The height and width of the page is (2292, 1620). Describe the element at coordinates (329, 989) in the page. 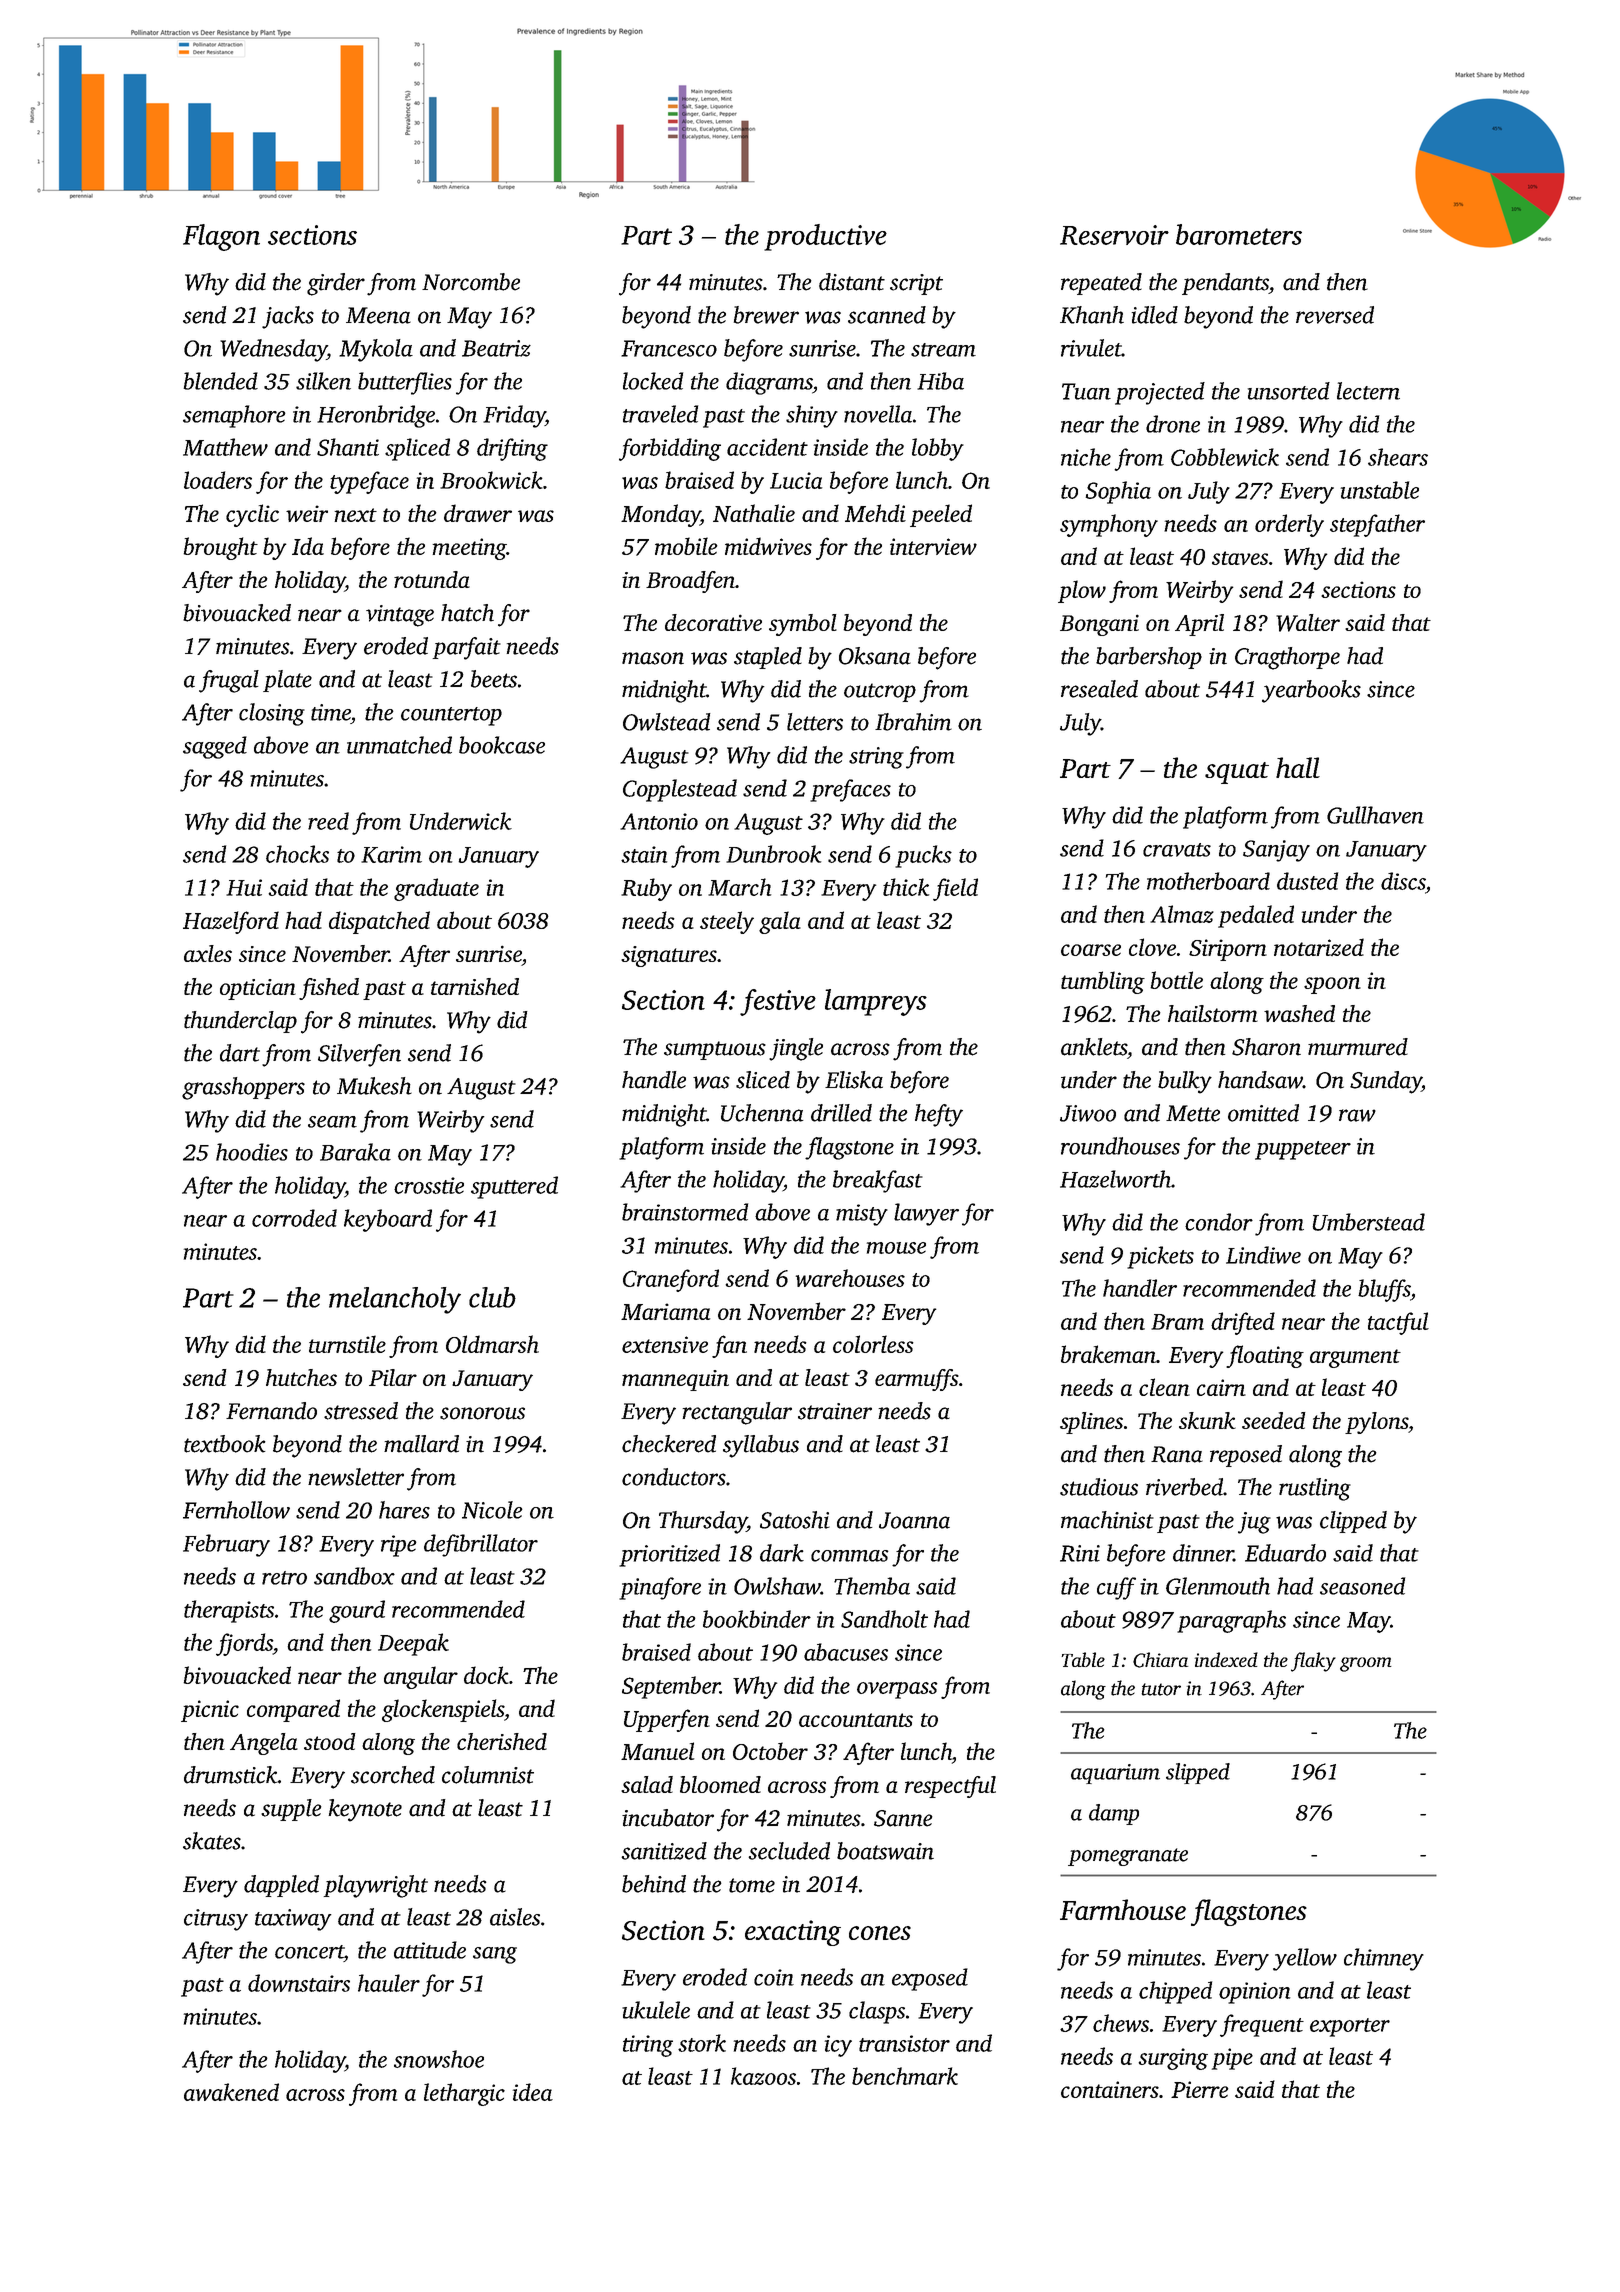

I see `fished` at that location.
